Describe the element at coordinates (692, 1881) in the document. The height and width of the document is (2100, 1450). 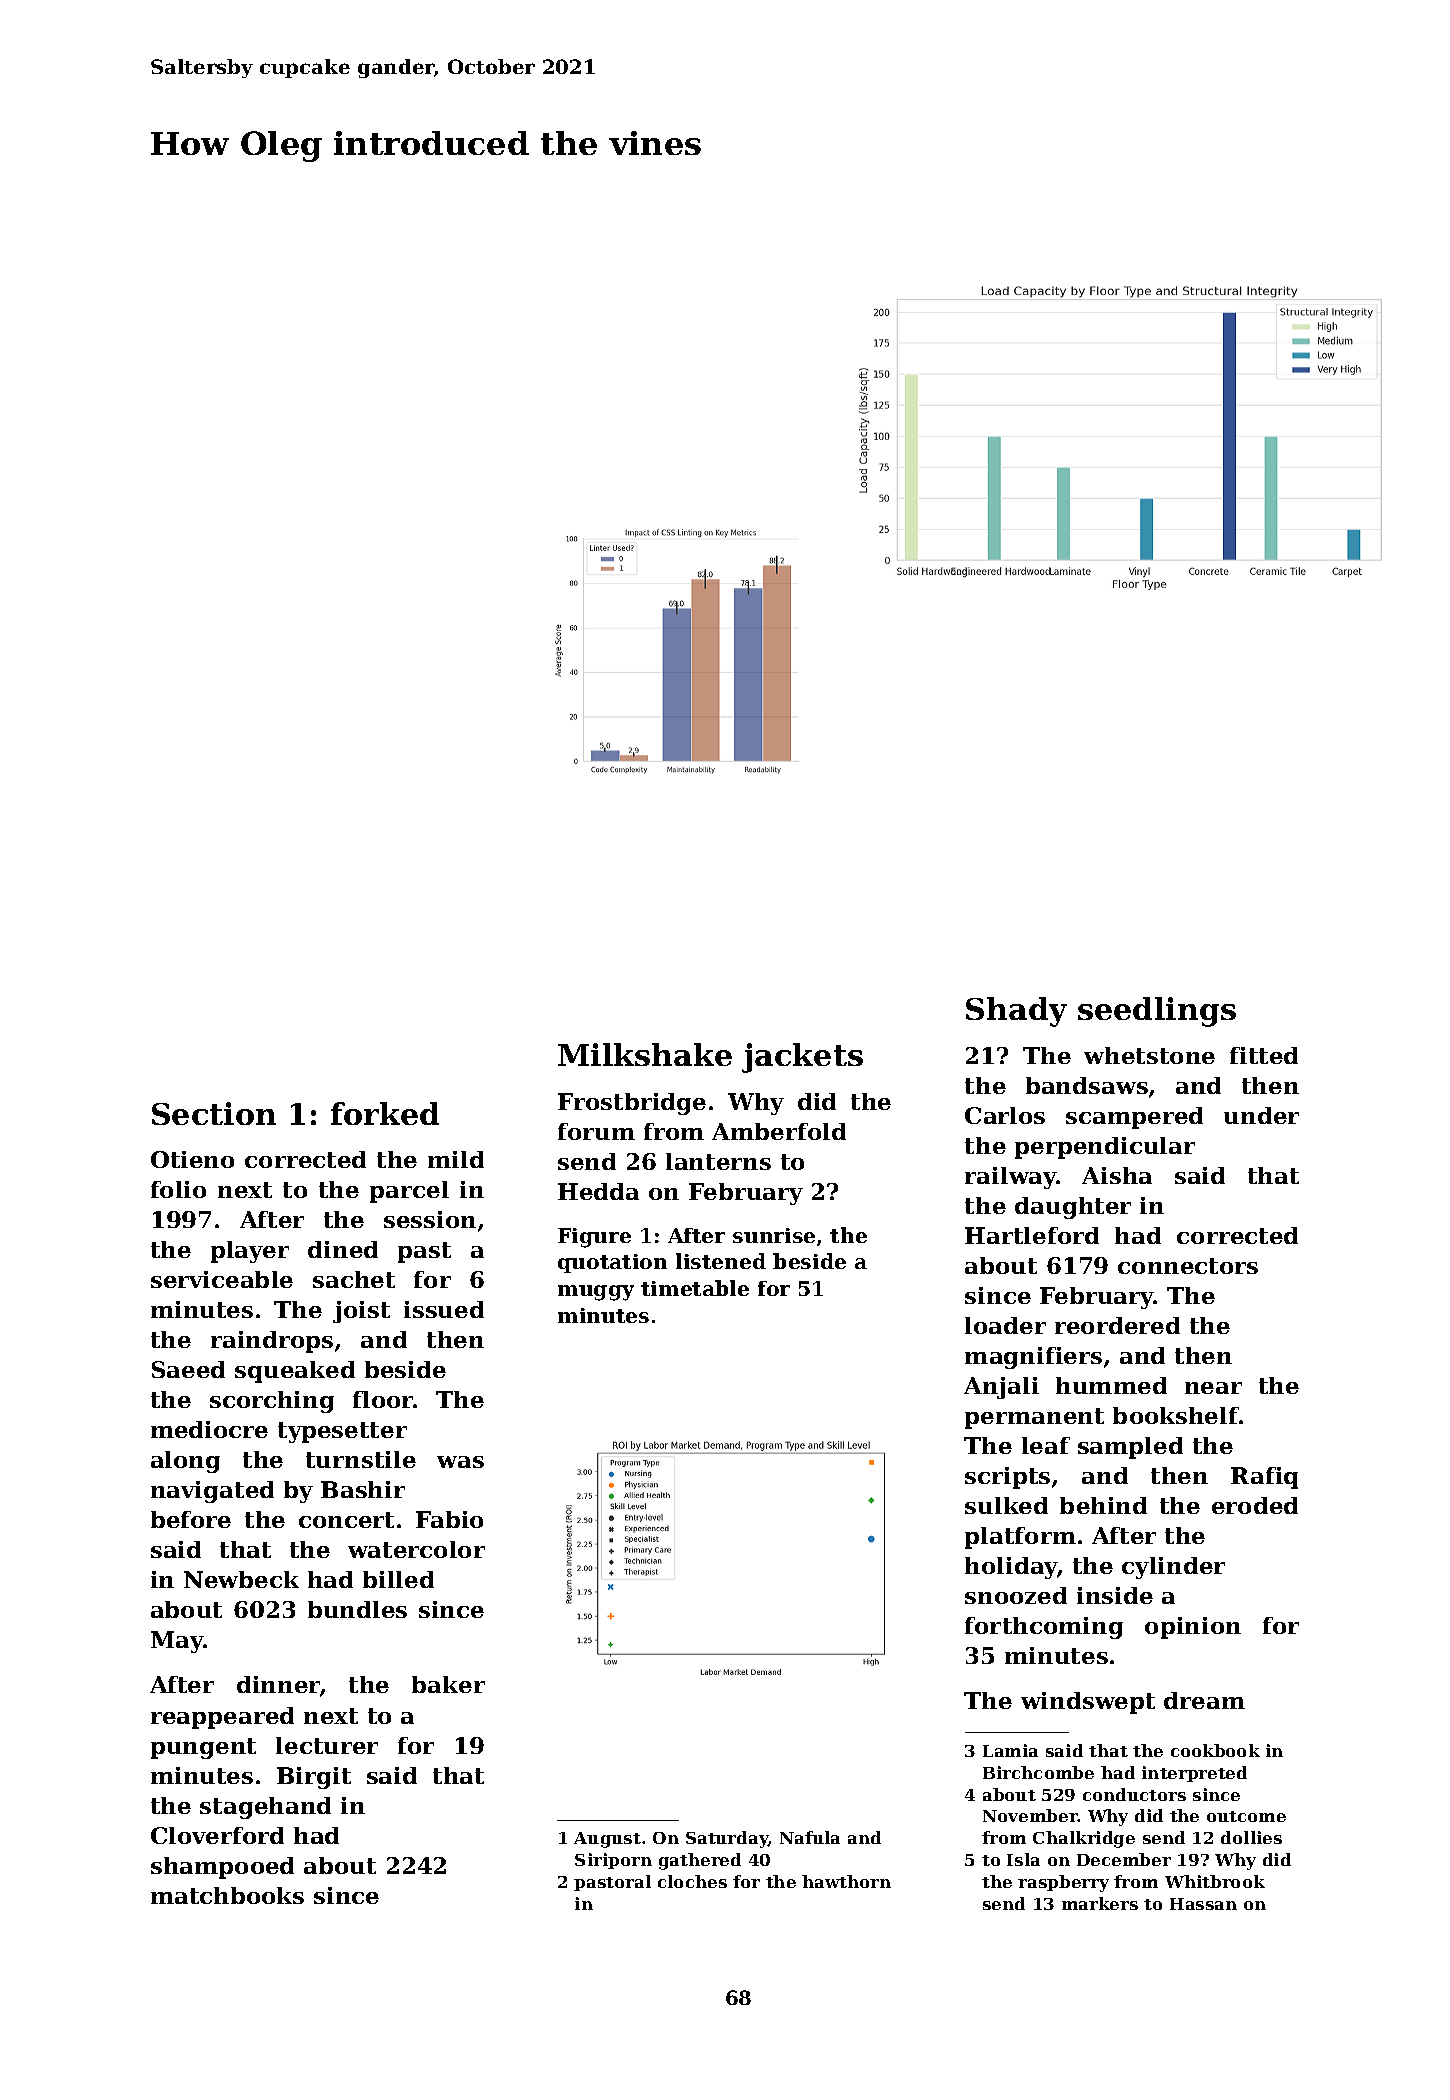
I see `cloches` at that location.
